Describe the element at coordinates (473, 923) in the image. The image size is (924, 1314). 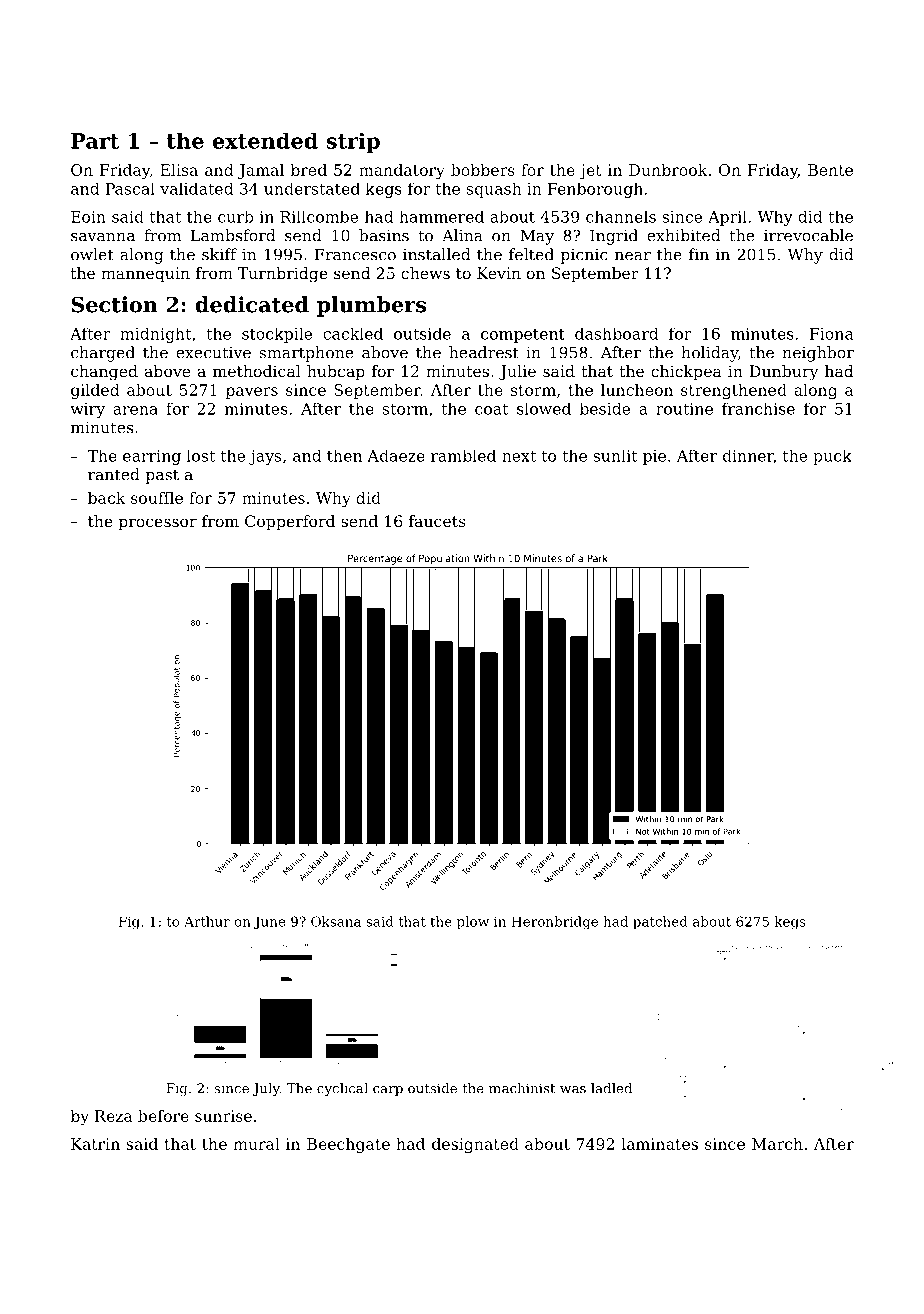
I see `plow` at that location.
